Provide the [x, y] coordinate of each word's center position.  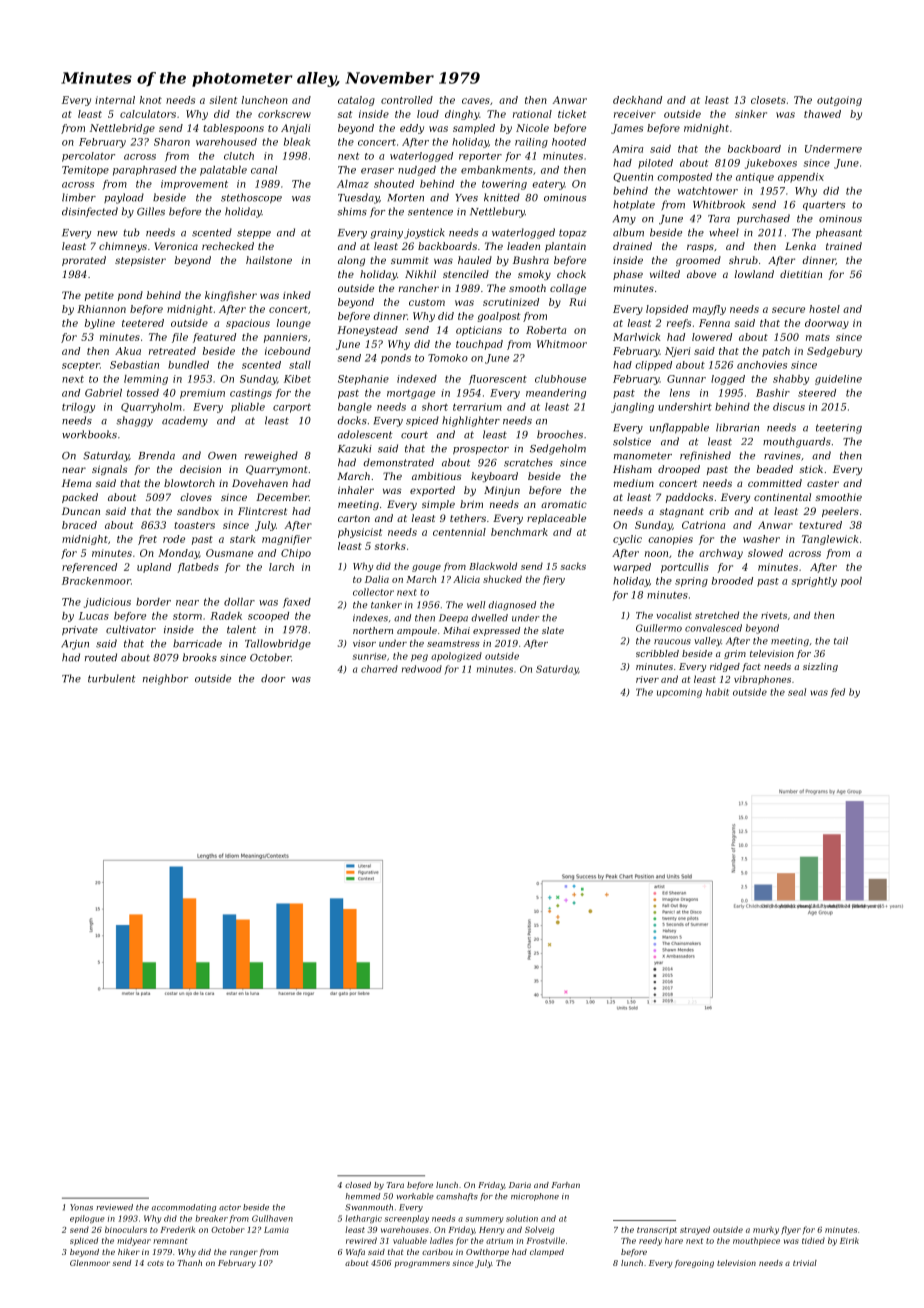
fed [838, 692]
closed [358, 1185]
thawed [822, 114]
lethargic [364, 1219]
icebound [288, 351]
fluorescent [498, 380]
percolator [88, 157]
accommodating [184, 1208]
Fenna [714, 323]
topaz [573, 234]
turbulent [112, 678]
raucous [672, 642]
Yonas [81, 1207]
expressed [496, 631]
